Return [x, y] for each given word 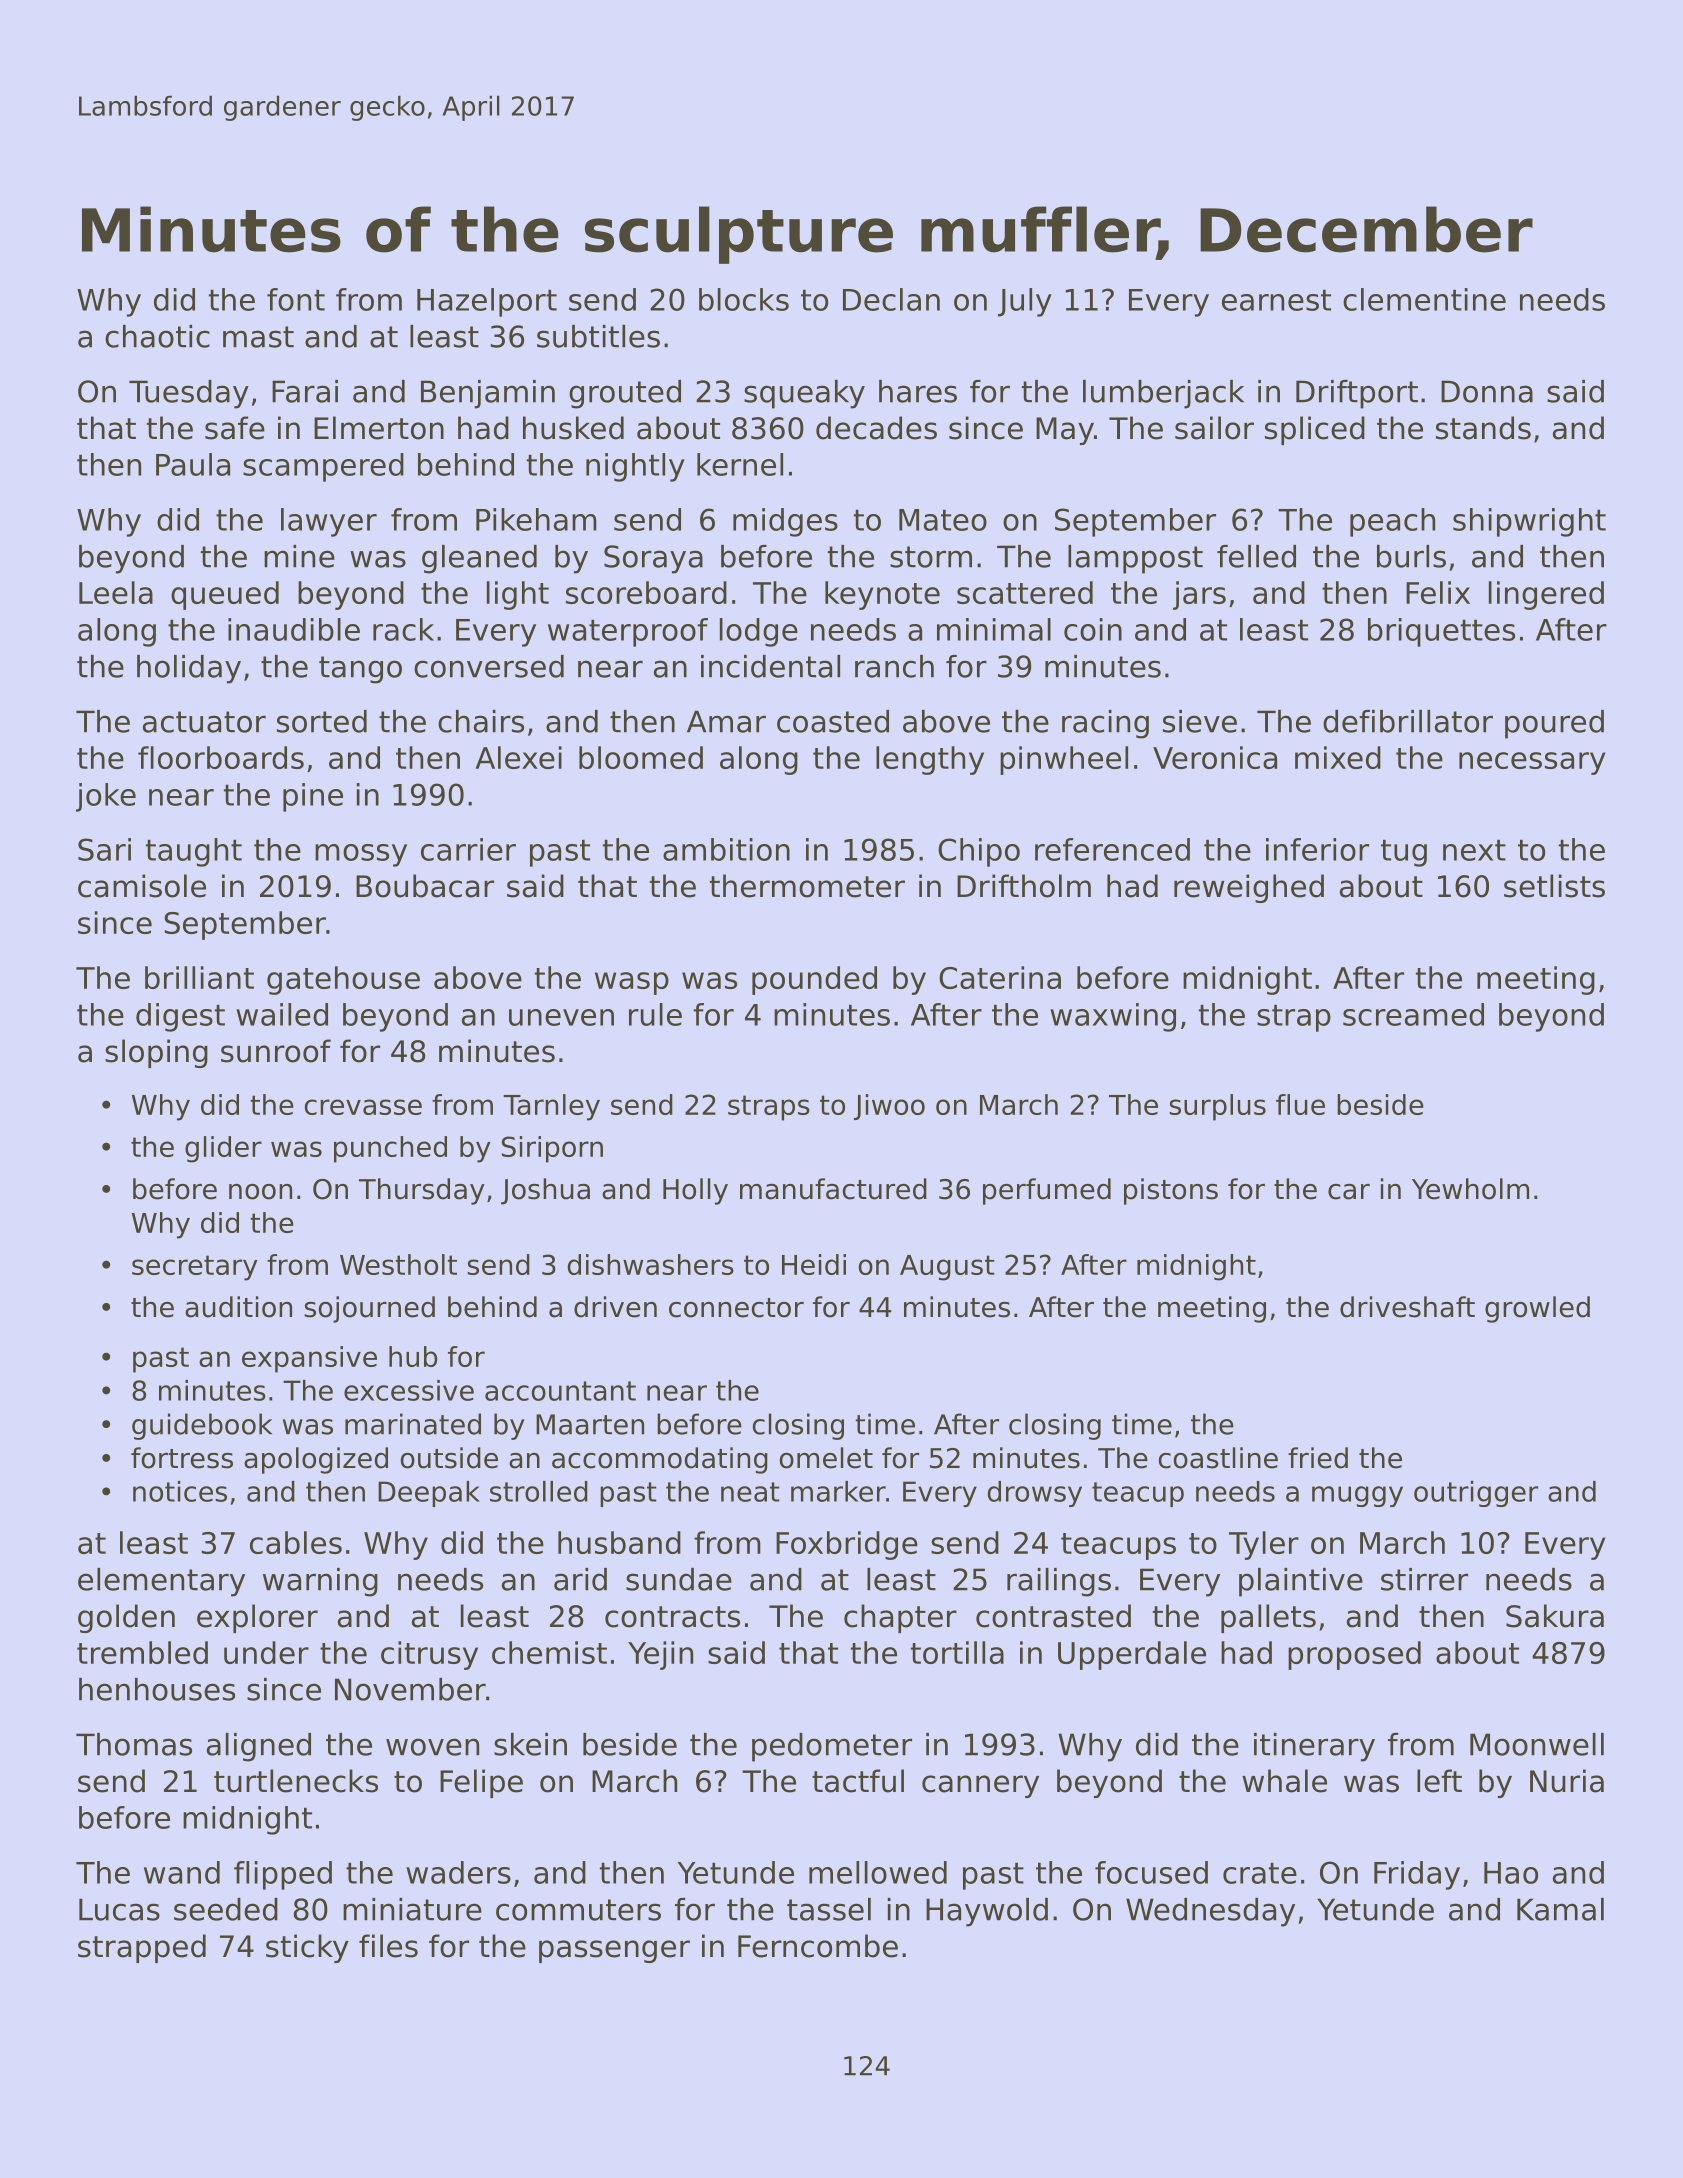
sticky [307, 1948]
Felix [1438, 592]
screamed [1413, 1014]
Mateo [943, 520]
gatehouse [343, 980]
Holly [695, 1191]
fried [1318, 1458]
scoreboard [646, 592]
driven [615, 1307]
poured [1554, 724]
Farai [305, 391]
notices [180, 1491]
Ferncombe [818, 1946]
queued [225, 595]
